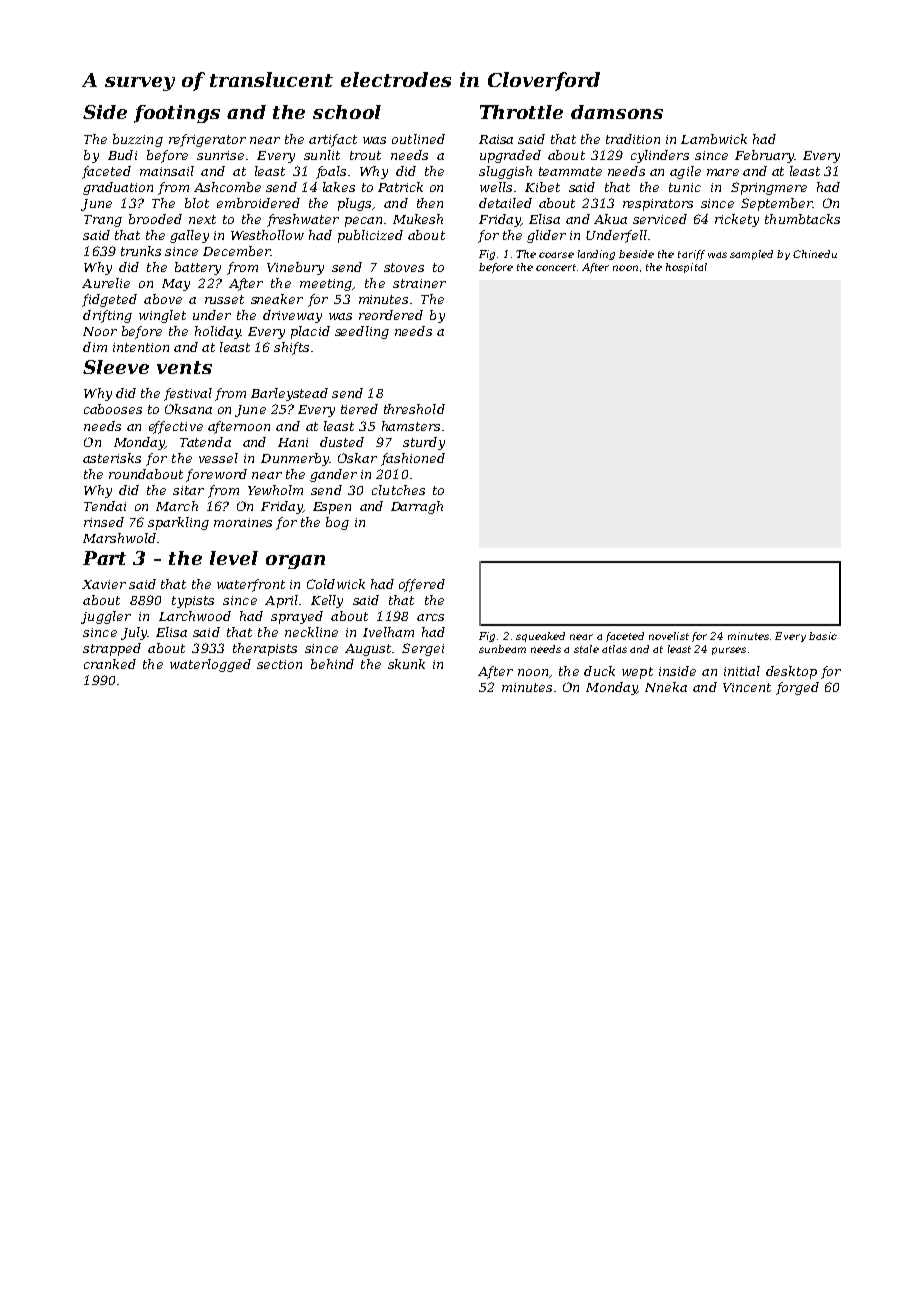  What do you see at coordinates (617, 112) in the screenshot?
I see `damsons` at bounding box center [617, 112].
